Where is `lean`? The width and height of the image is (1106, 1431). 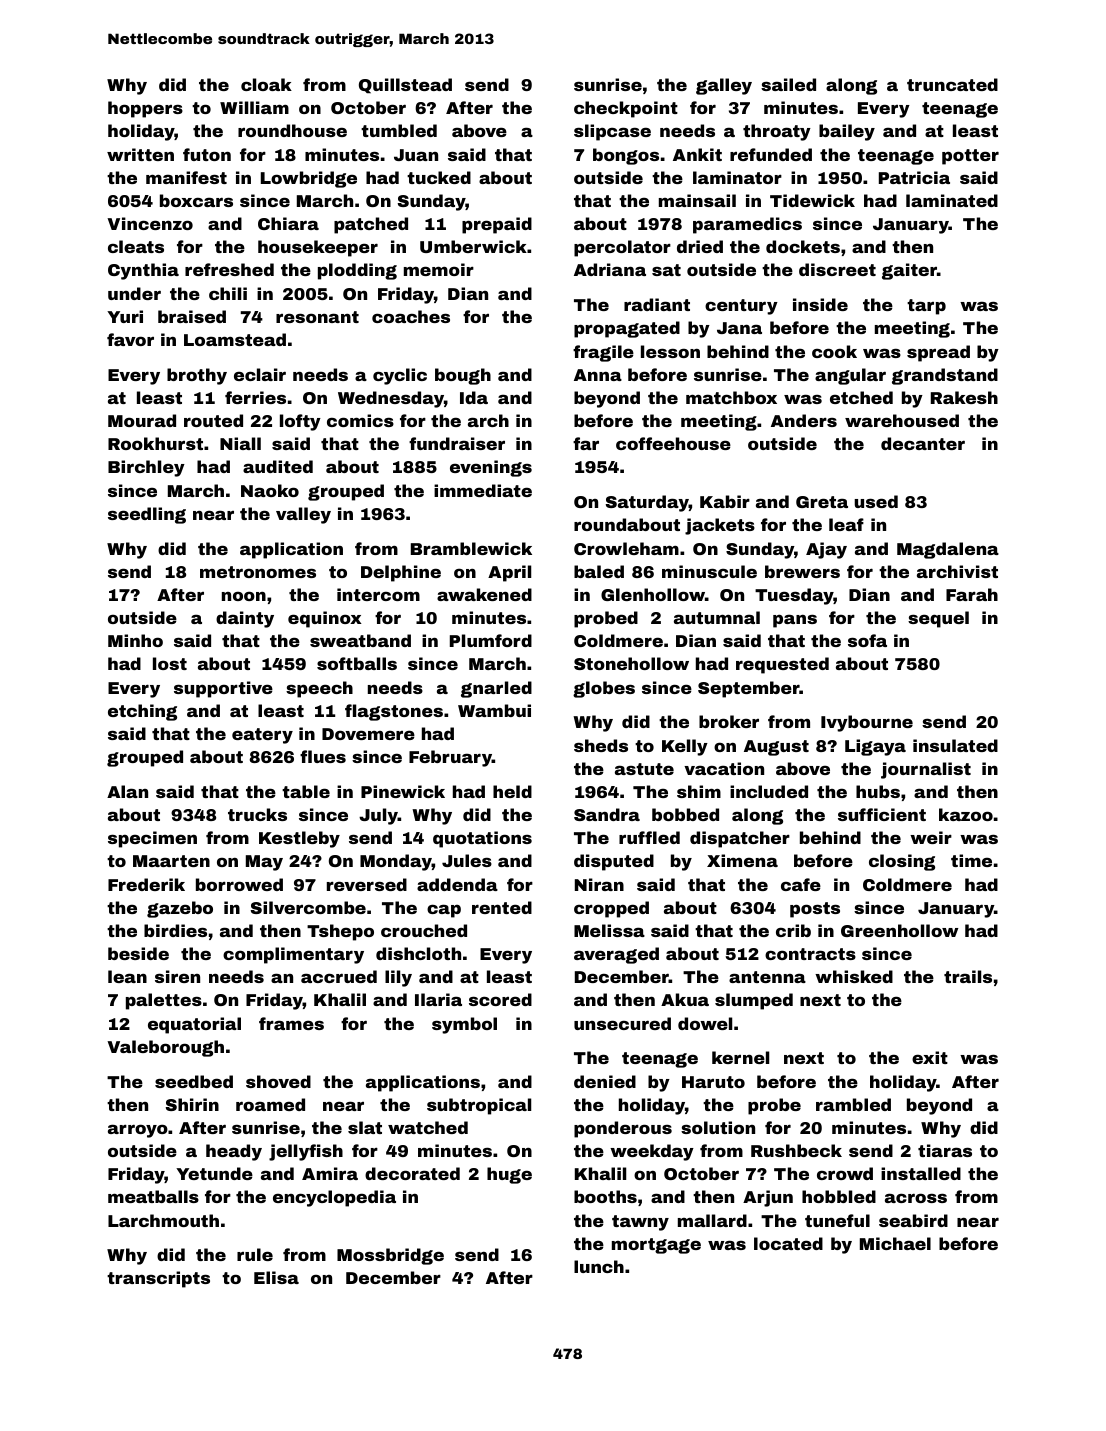
lean is located at coordinates (127, 976).
